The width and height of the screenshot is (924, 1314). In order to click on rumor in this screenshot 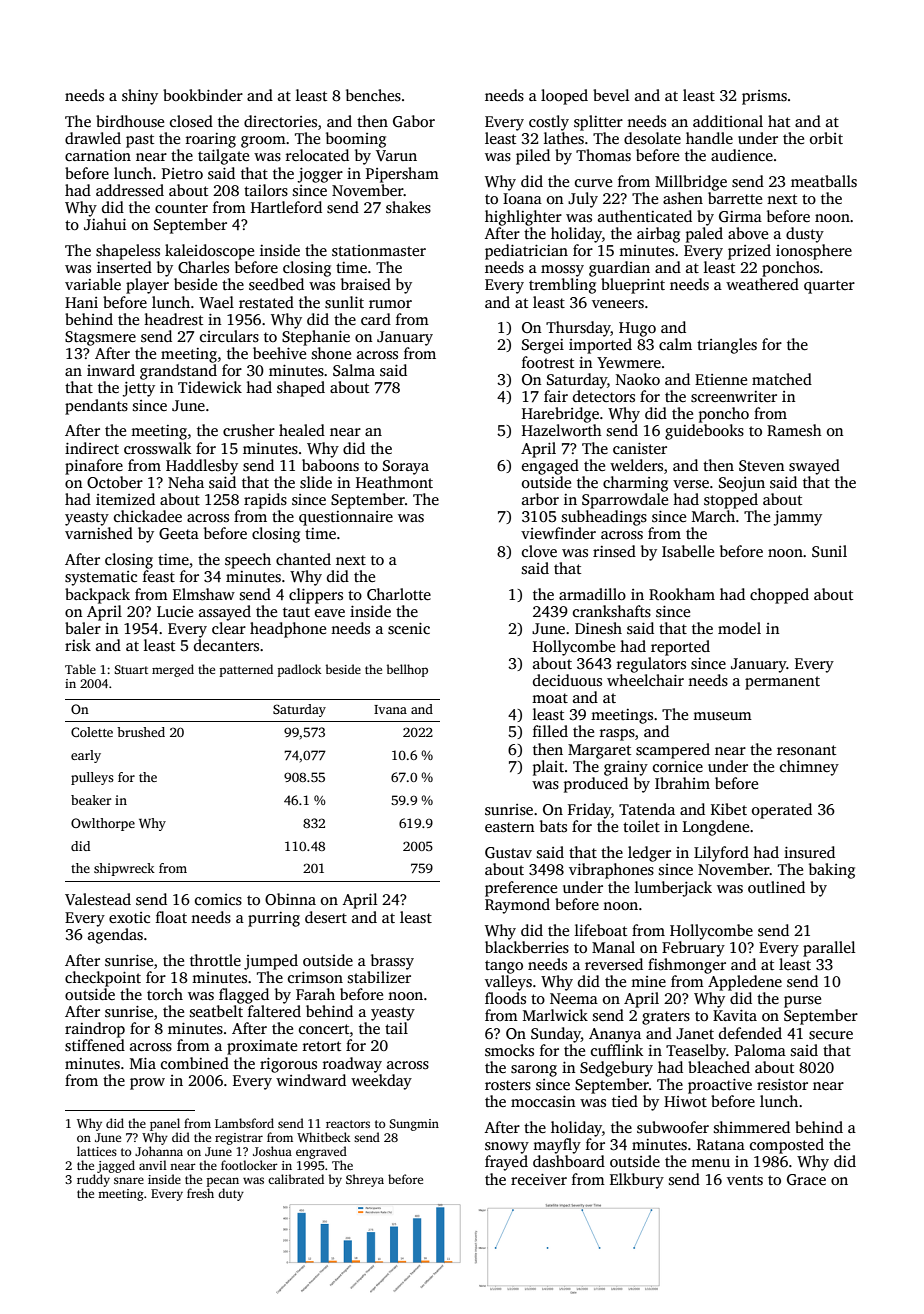, I will do `click(390, 304)`.
